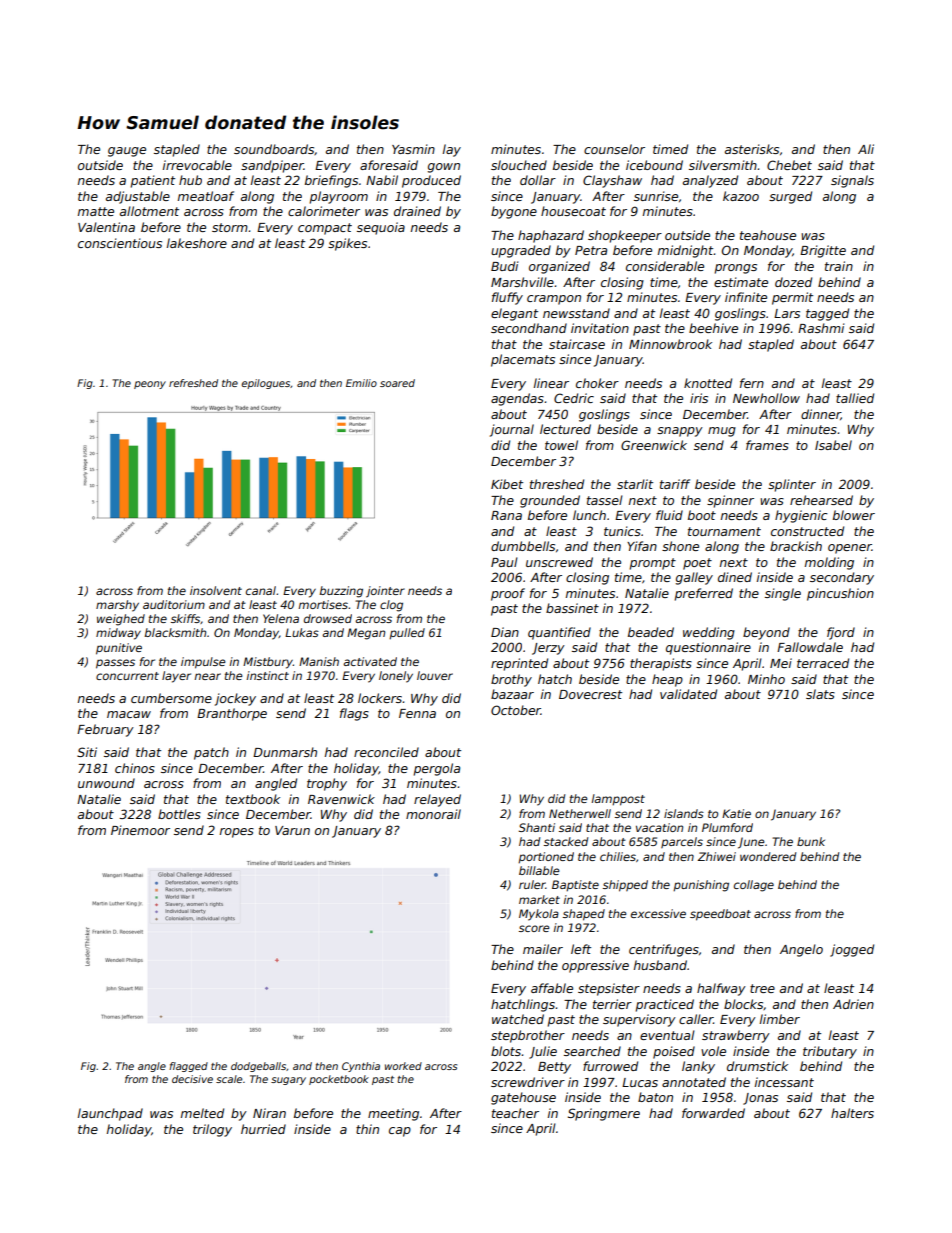  What do you see at coordinates (841, 633) in the screenshot?
I see `fjord` at bounding box center [841, 633].
